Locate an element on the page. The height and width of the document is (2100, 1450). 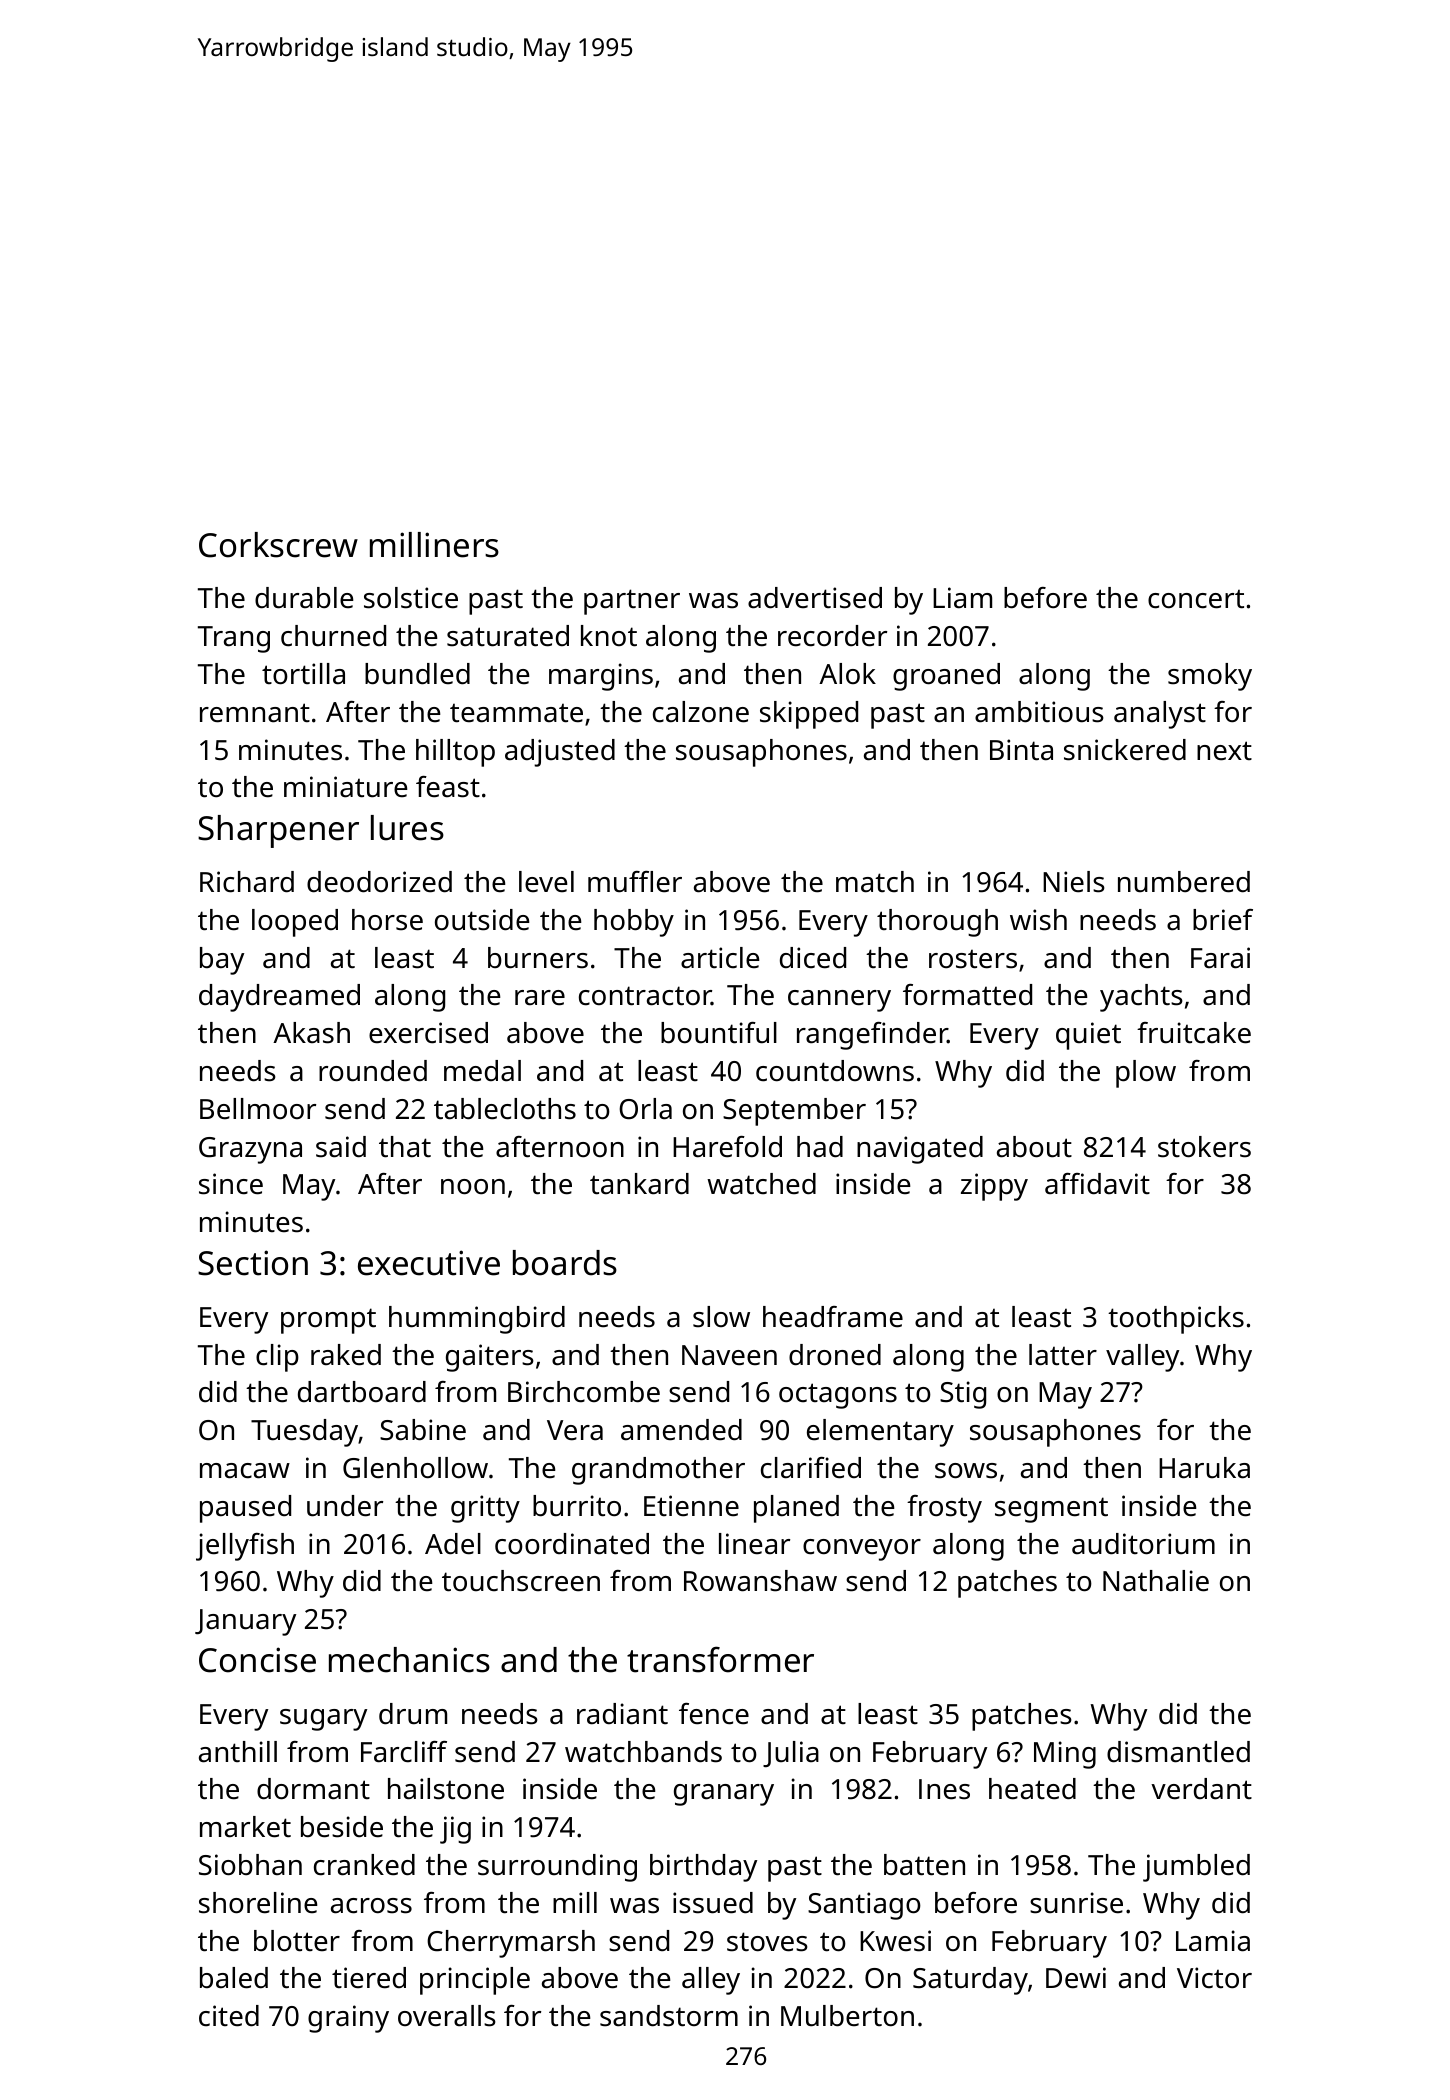
navigated is located at coordinates (920, 1150).
